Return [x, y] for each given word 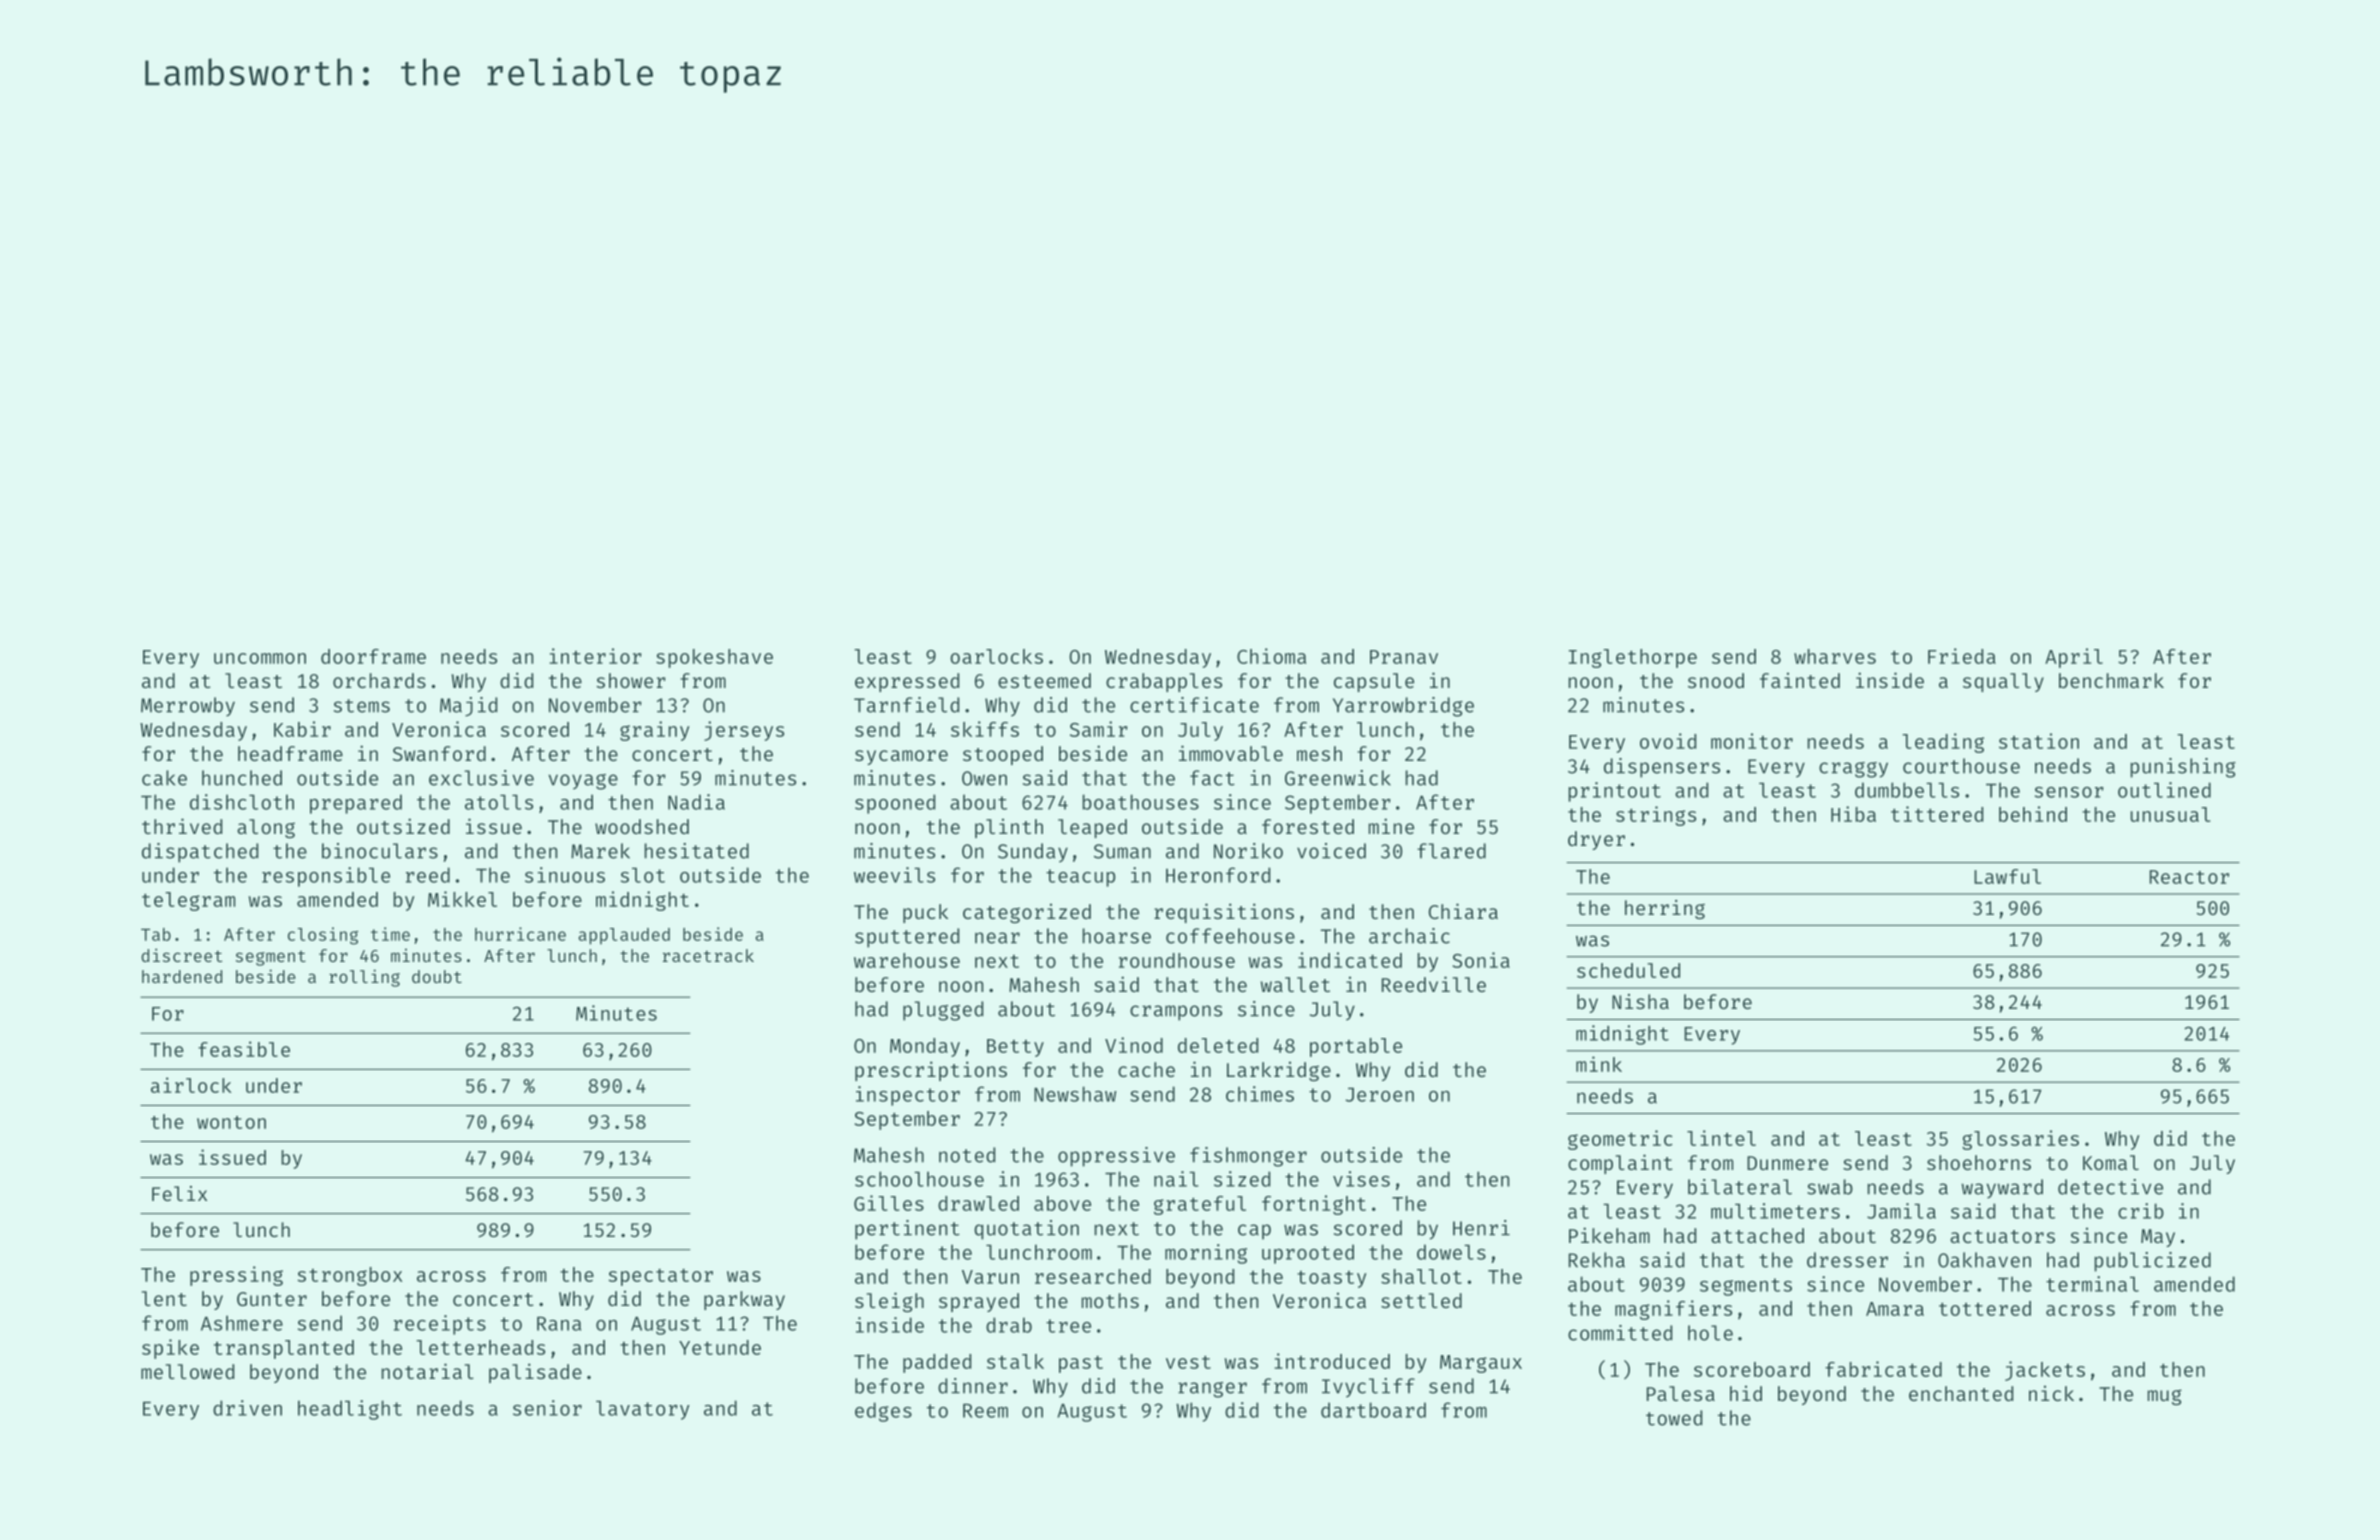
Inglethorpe [1633, 658]
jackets [2045, 1371]
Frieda [1962, 656]
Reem [985, 1411]
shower [631, 680]
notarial [428, 1371]
